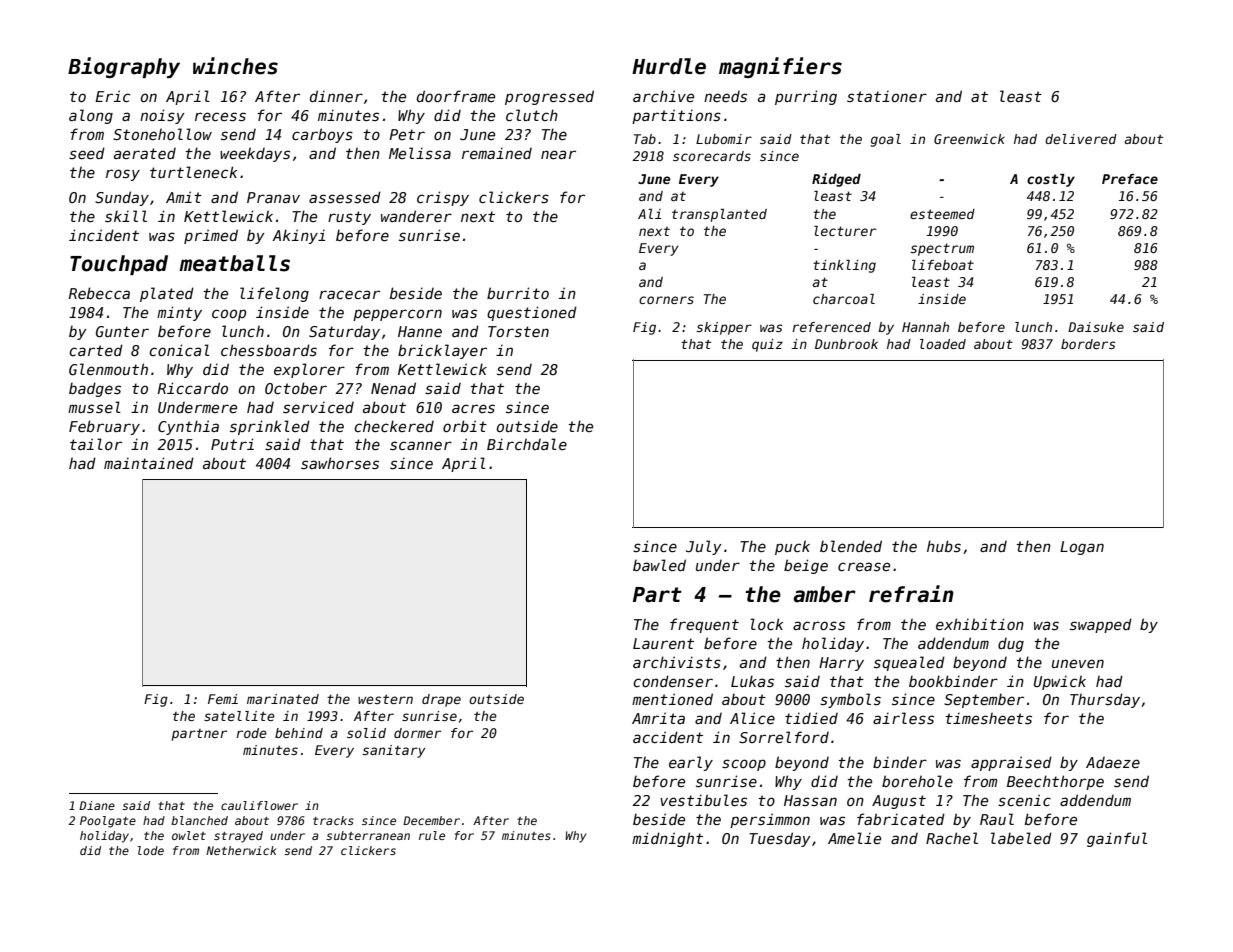  Describe the element at coordinates (298, 236) in the screenshot. I see `Akinyi` at that location.
